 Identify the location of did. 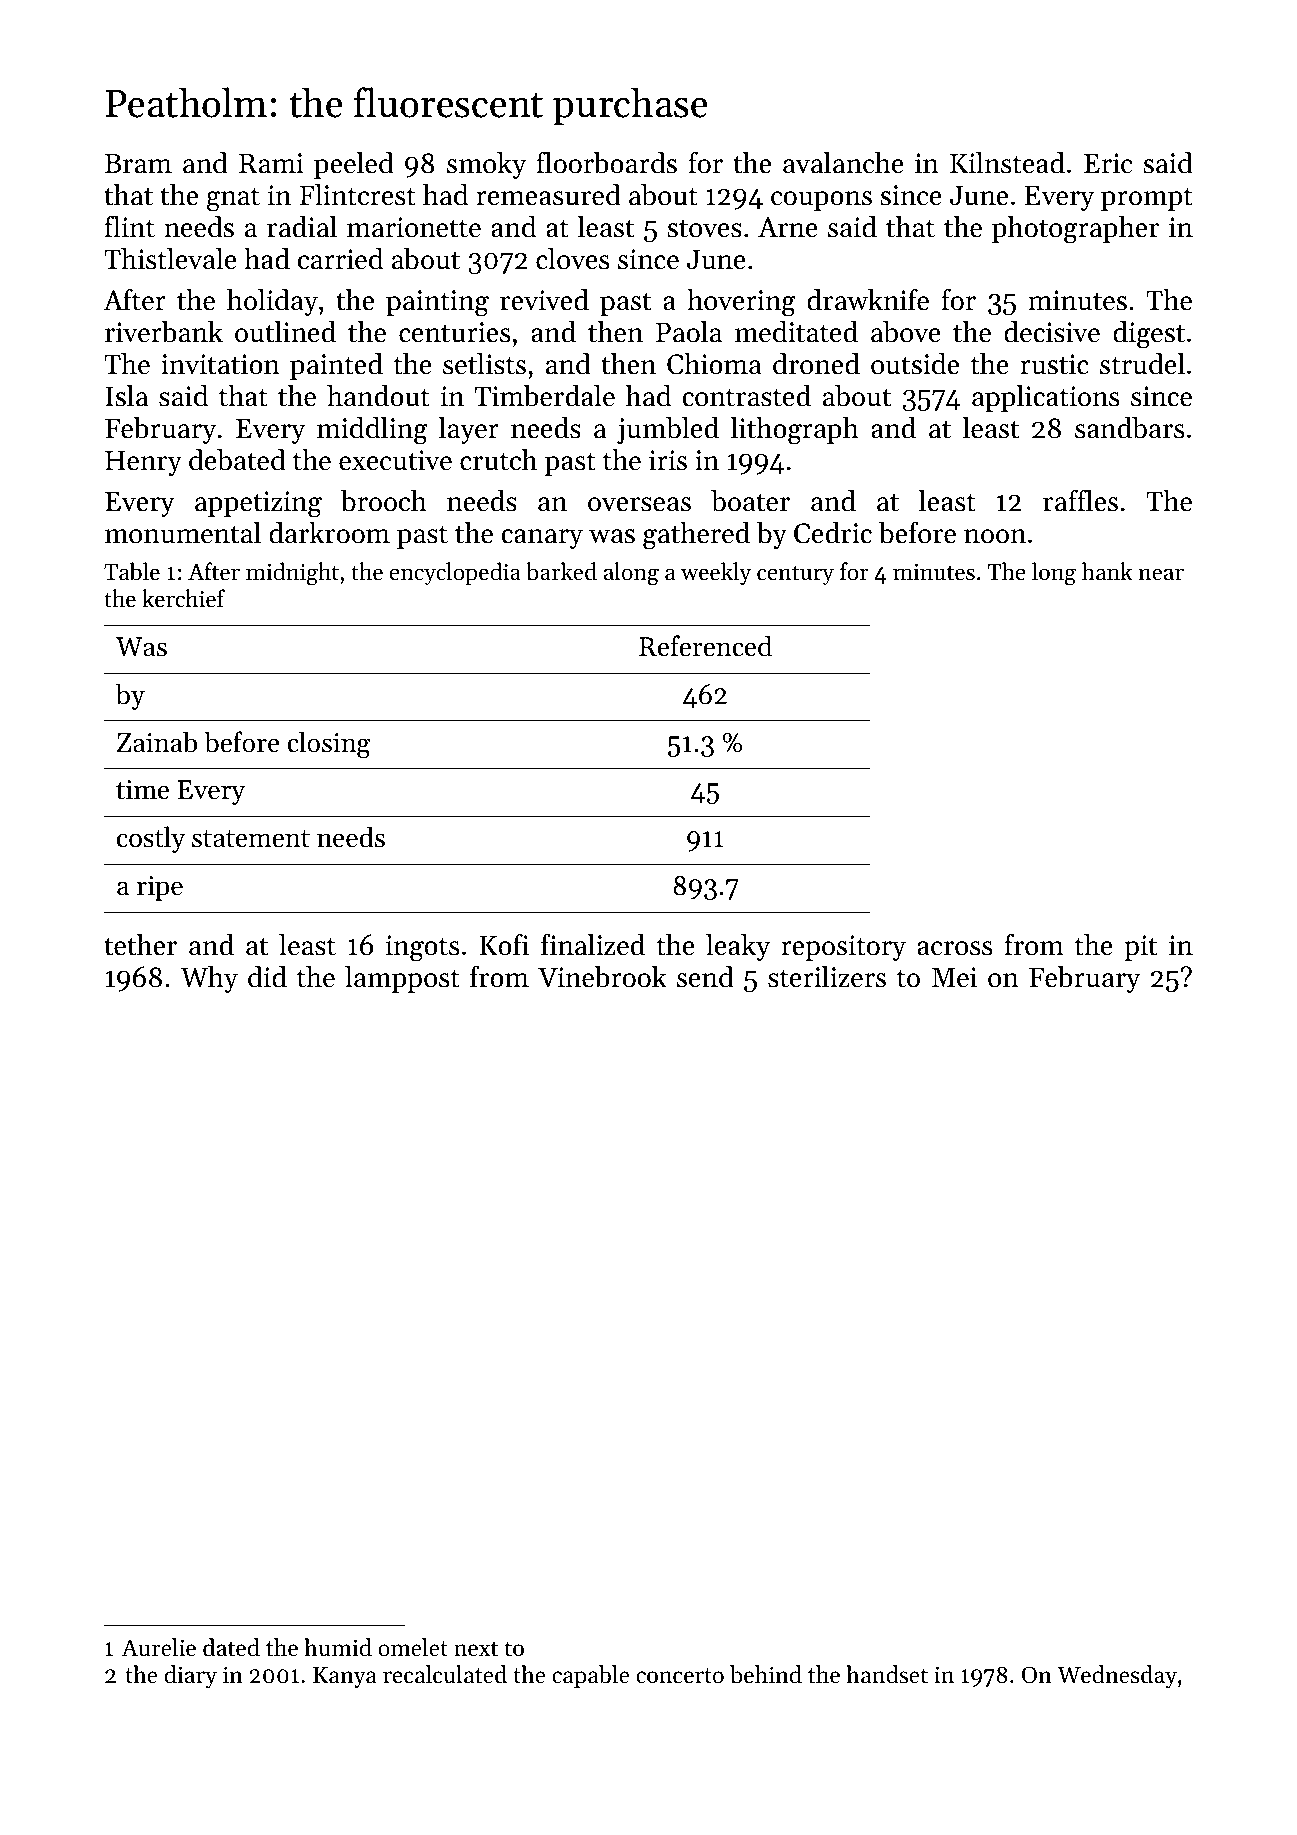
(267, 977).
